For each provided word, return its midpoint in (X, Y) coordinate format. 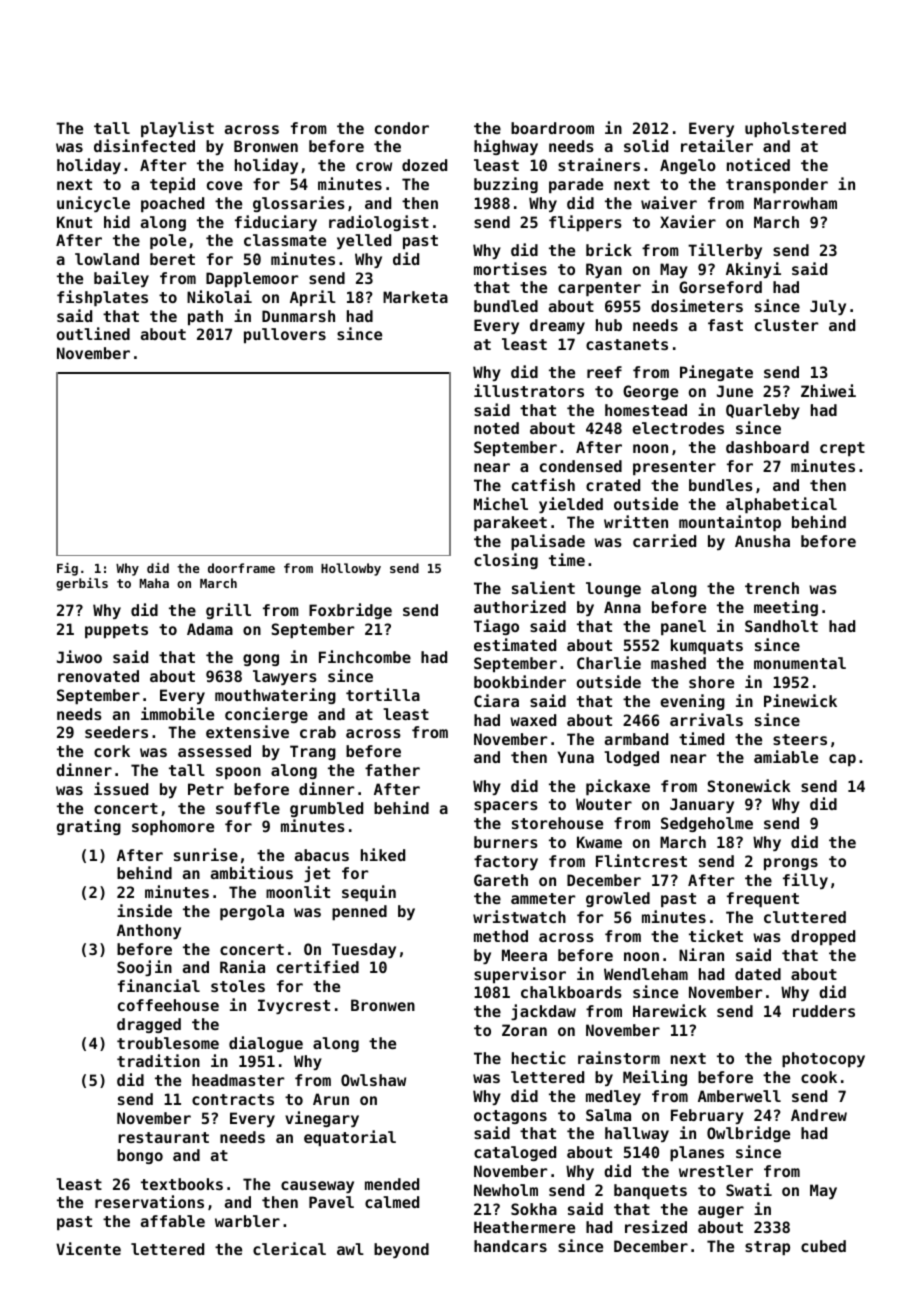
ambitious (252, 872)
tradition (158, 1060)
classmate (285, 240)
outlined (93, 333)
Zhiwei (828, 390)
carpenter (599, 289)
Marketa (415, 297)
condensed (581, 466)
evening (692, 702)
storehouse (557, 823)
